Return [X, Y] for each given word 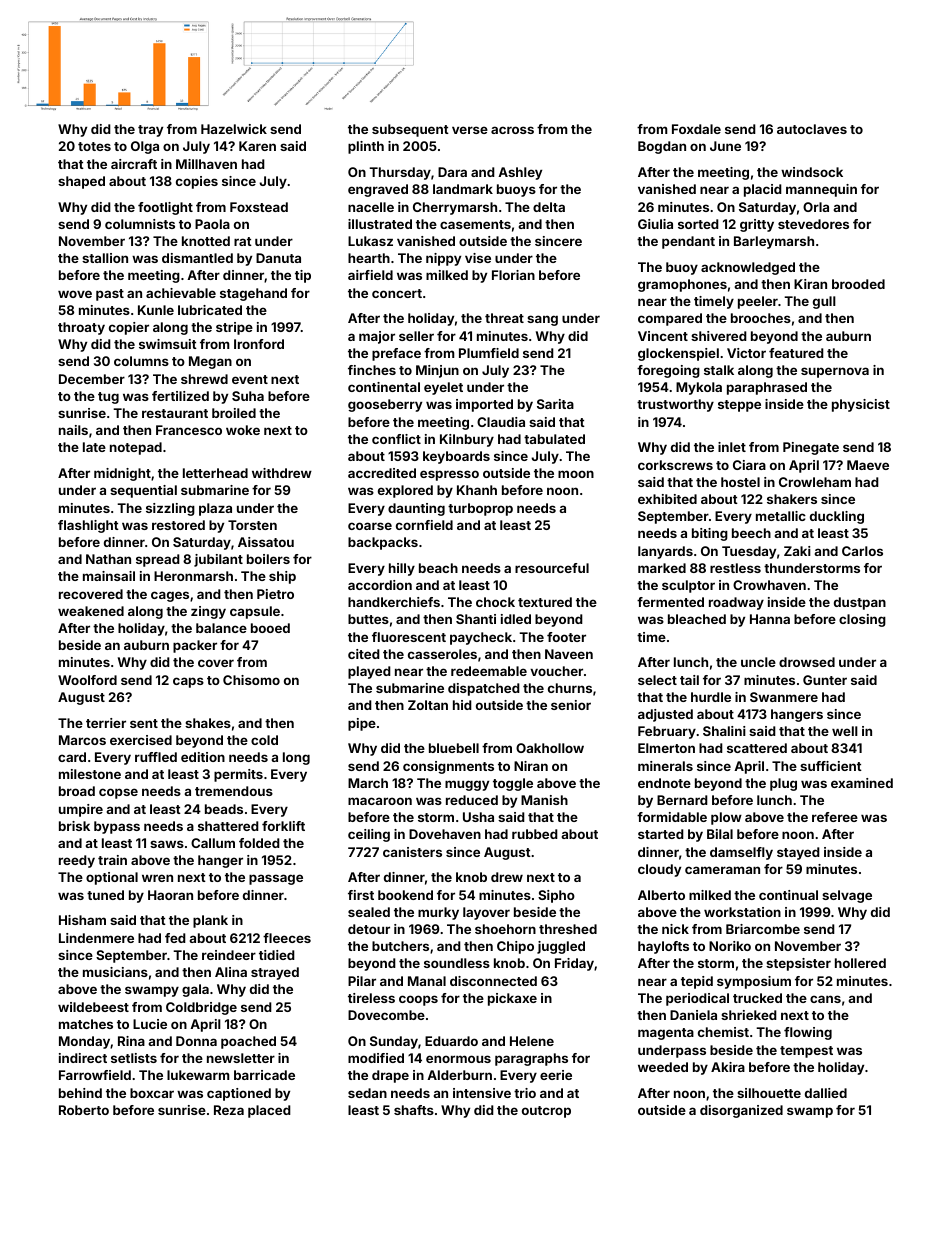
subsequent [410, 130]
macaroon [380, 801]
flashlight [88, 526]
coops [418, 1000]
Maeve [868, 465]
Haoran [170, 895]
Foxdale [696, 129]
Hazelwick [234, 129]
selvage [847, 896]
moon [576, 474]
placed [269, 1111]
